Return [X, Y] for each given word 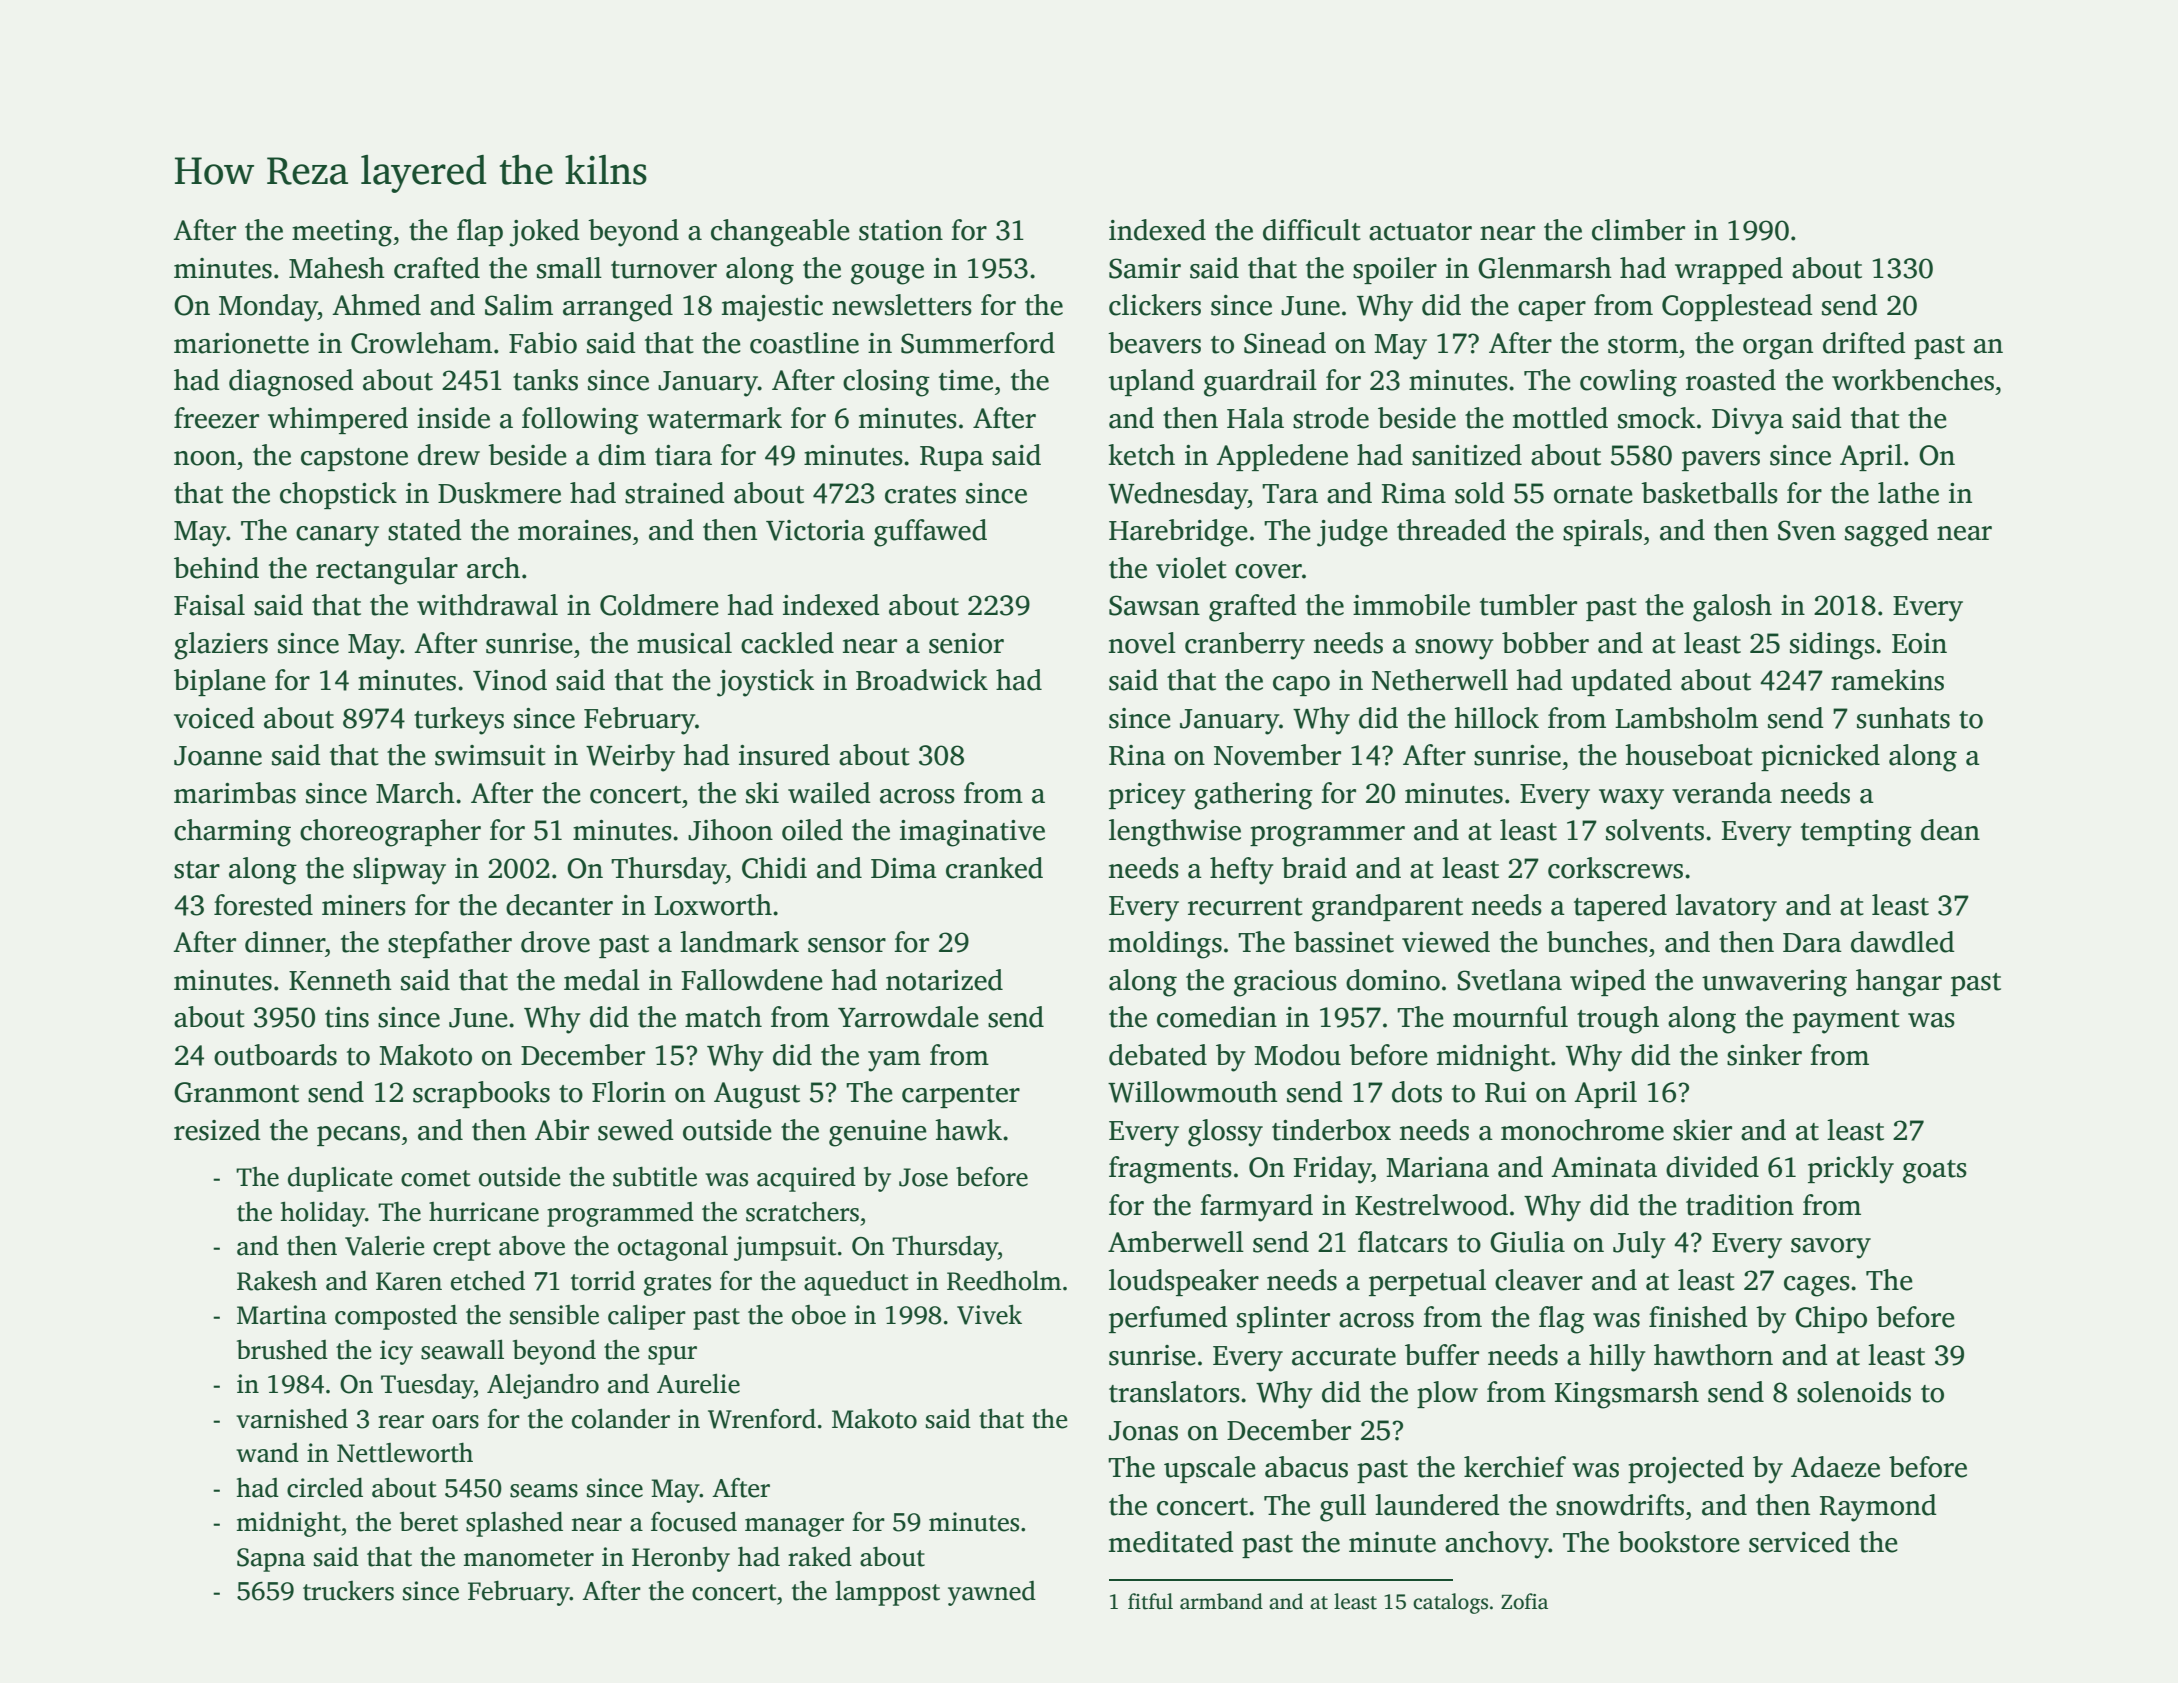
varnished [292, 1419]
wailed [829, 793]
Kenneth [340, 980]
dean [1950, 830]
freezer [216, 418]
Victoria [815, 530]
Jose [923, 1177]
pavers [1721, 461]
